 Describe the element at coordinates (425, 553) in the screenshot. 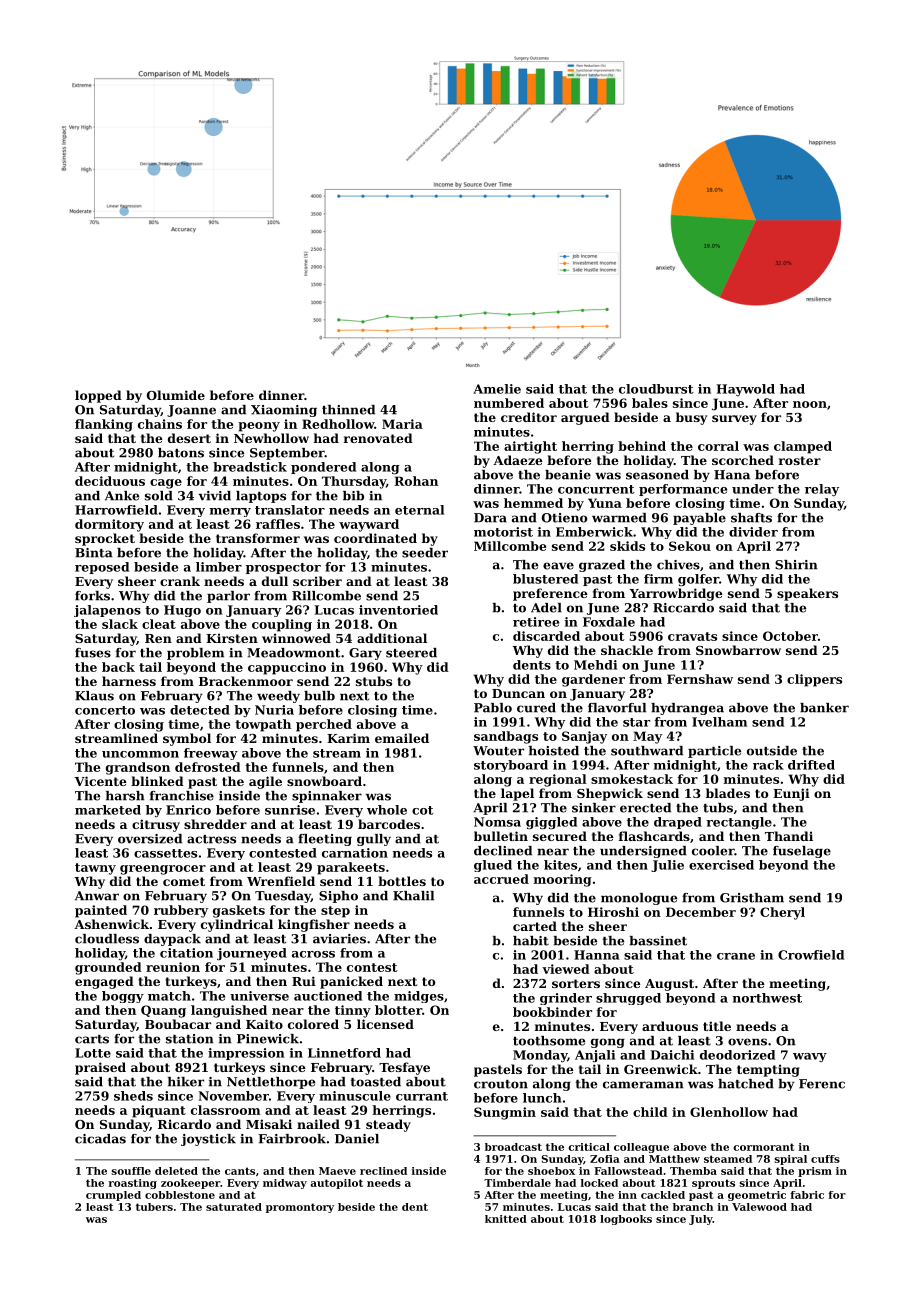

I see `seeder` at that location.
